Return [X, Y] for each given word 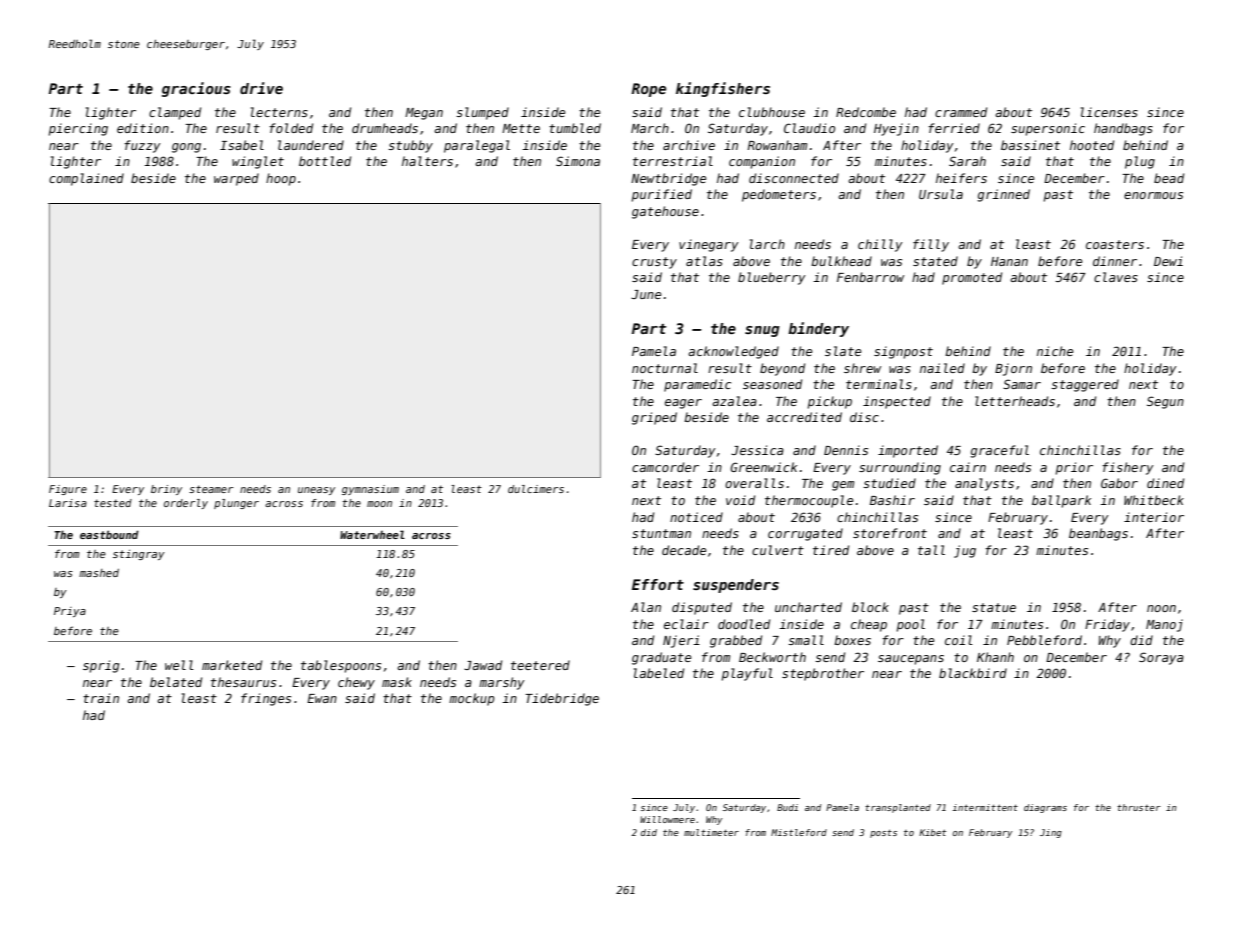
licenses [1109, 112]
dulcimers [536, 489]
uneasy [316, 491]
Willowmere [667, 819]
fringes [266, 699]
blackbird [973, 673]
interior [1154, 517]
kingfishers [723, 89]
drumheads [385, 128]
